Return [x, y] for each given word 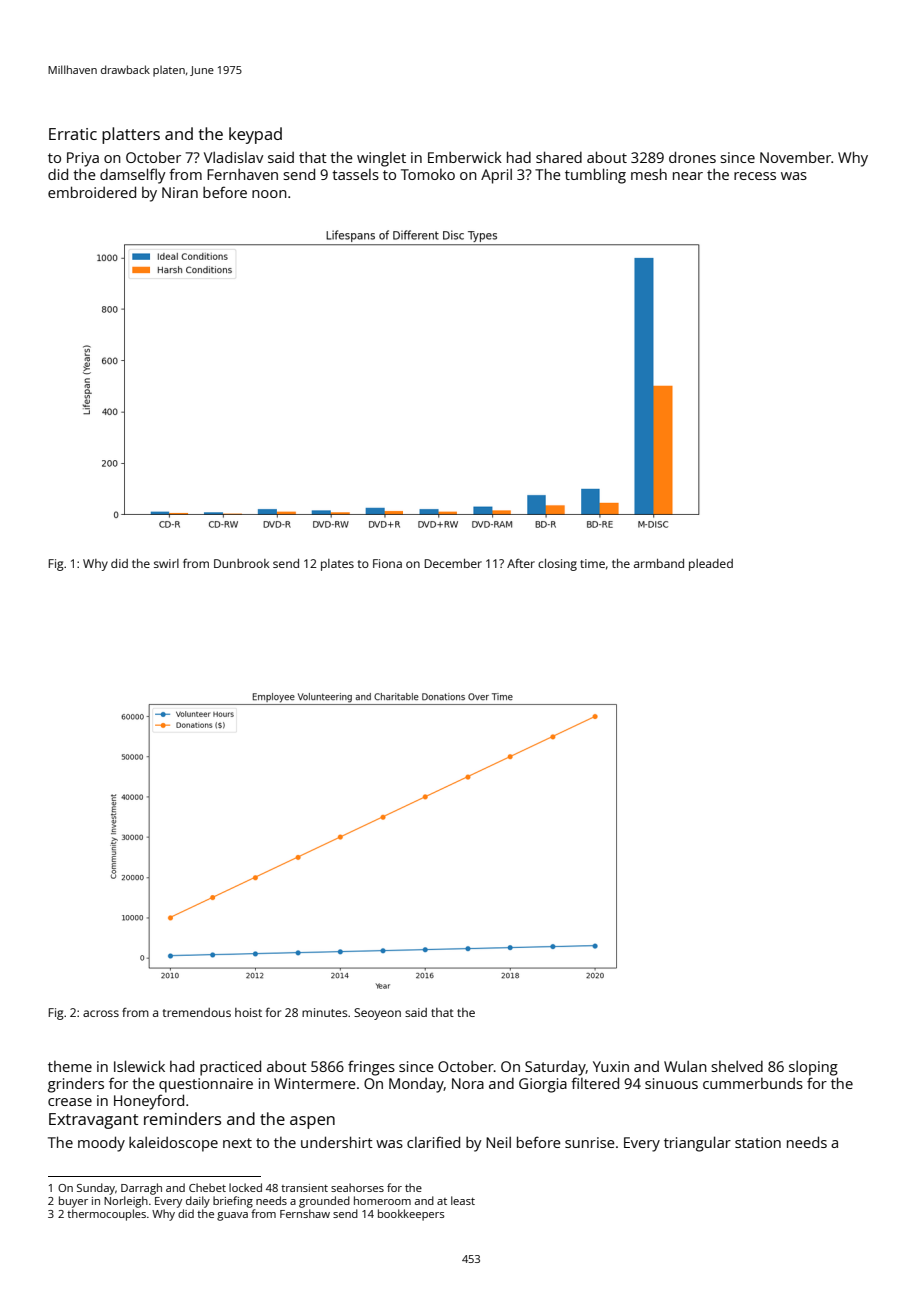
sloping [813, 1068]
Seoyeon [377, 1014]
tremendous [197, 1012]
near [688, 176]
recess [755, 176]
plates [337, 565]
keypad [255, 135]
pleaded [711, 565]
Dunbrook [242, 563]
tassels [355, 174]
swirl [166, 563]
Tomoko [428, 174]
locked [245, 1187]
